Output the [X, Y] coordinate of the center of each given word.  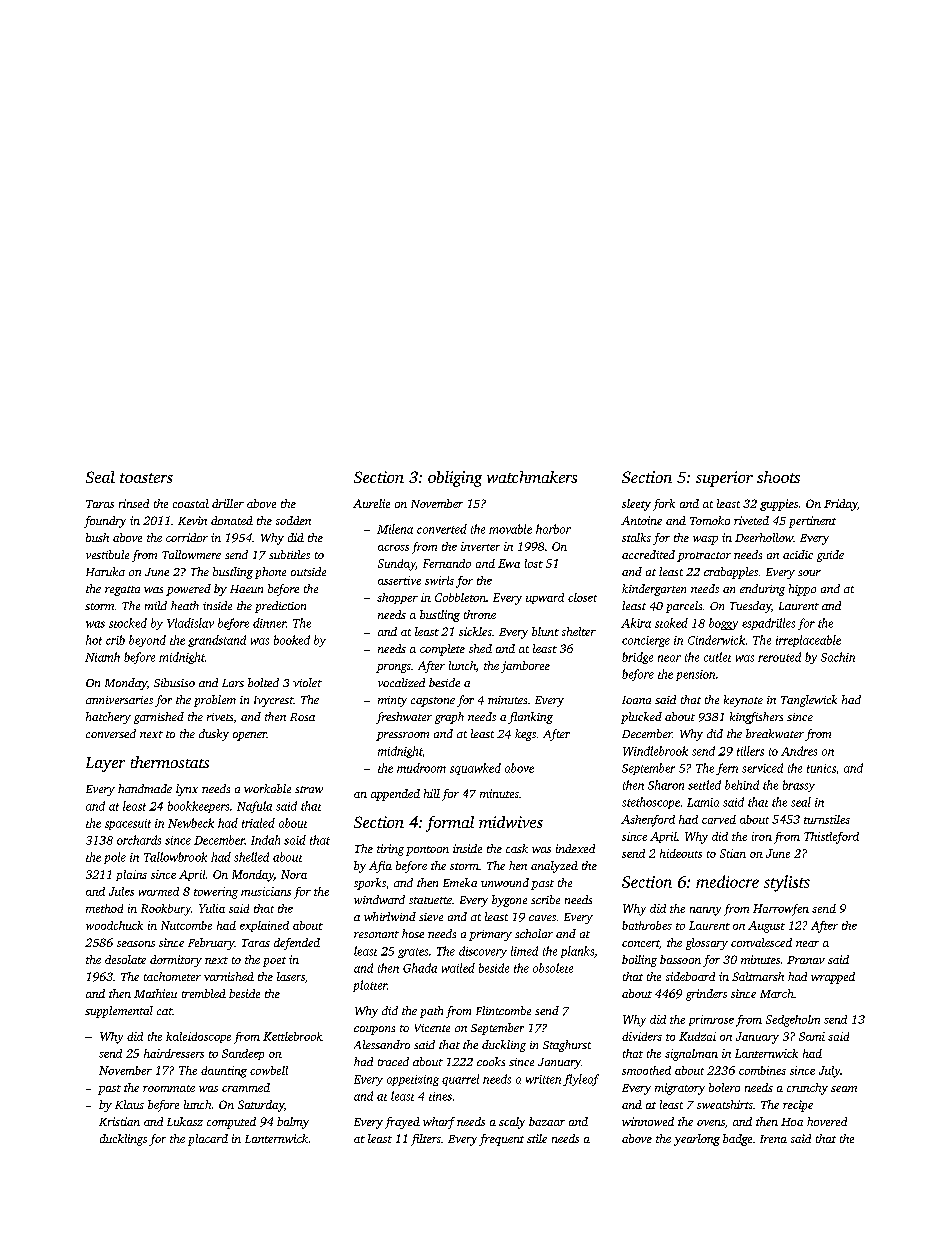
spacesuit [128, 824]
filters [426, 1140]
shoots [778, 477]
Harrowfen [781, 910]
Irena [773, 1139]
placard [208, 1140]
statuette [430, 900]
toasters [146, 478]
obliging [455, 479]
